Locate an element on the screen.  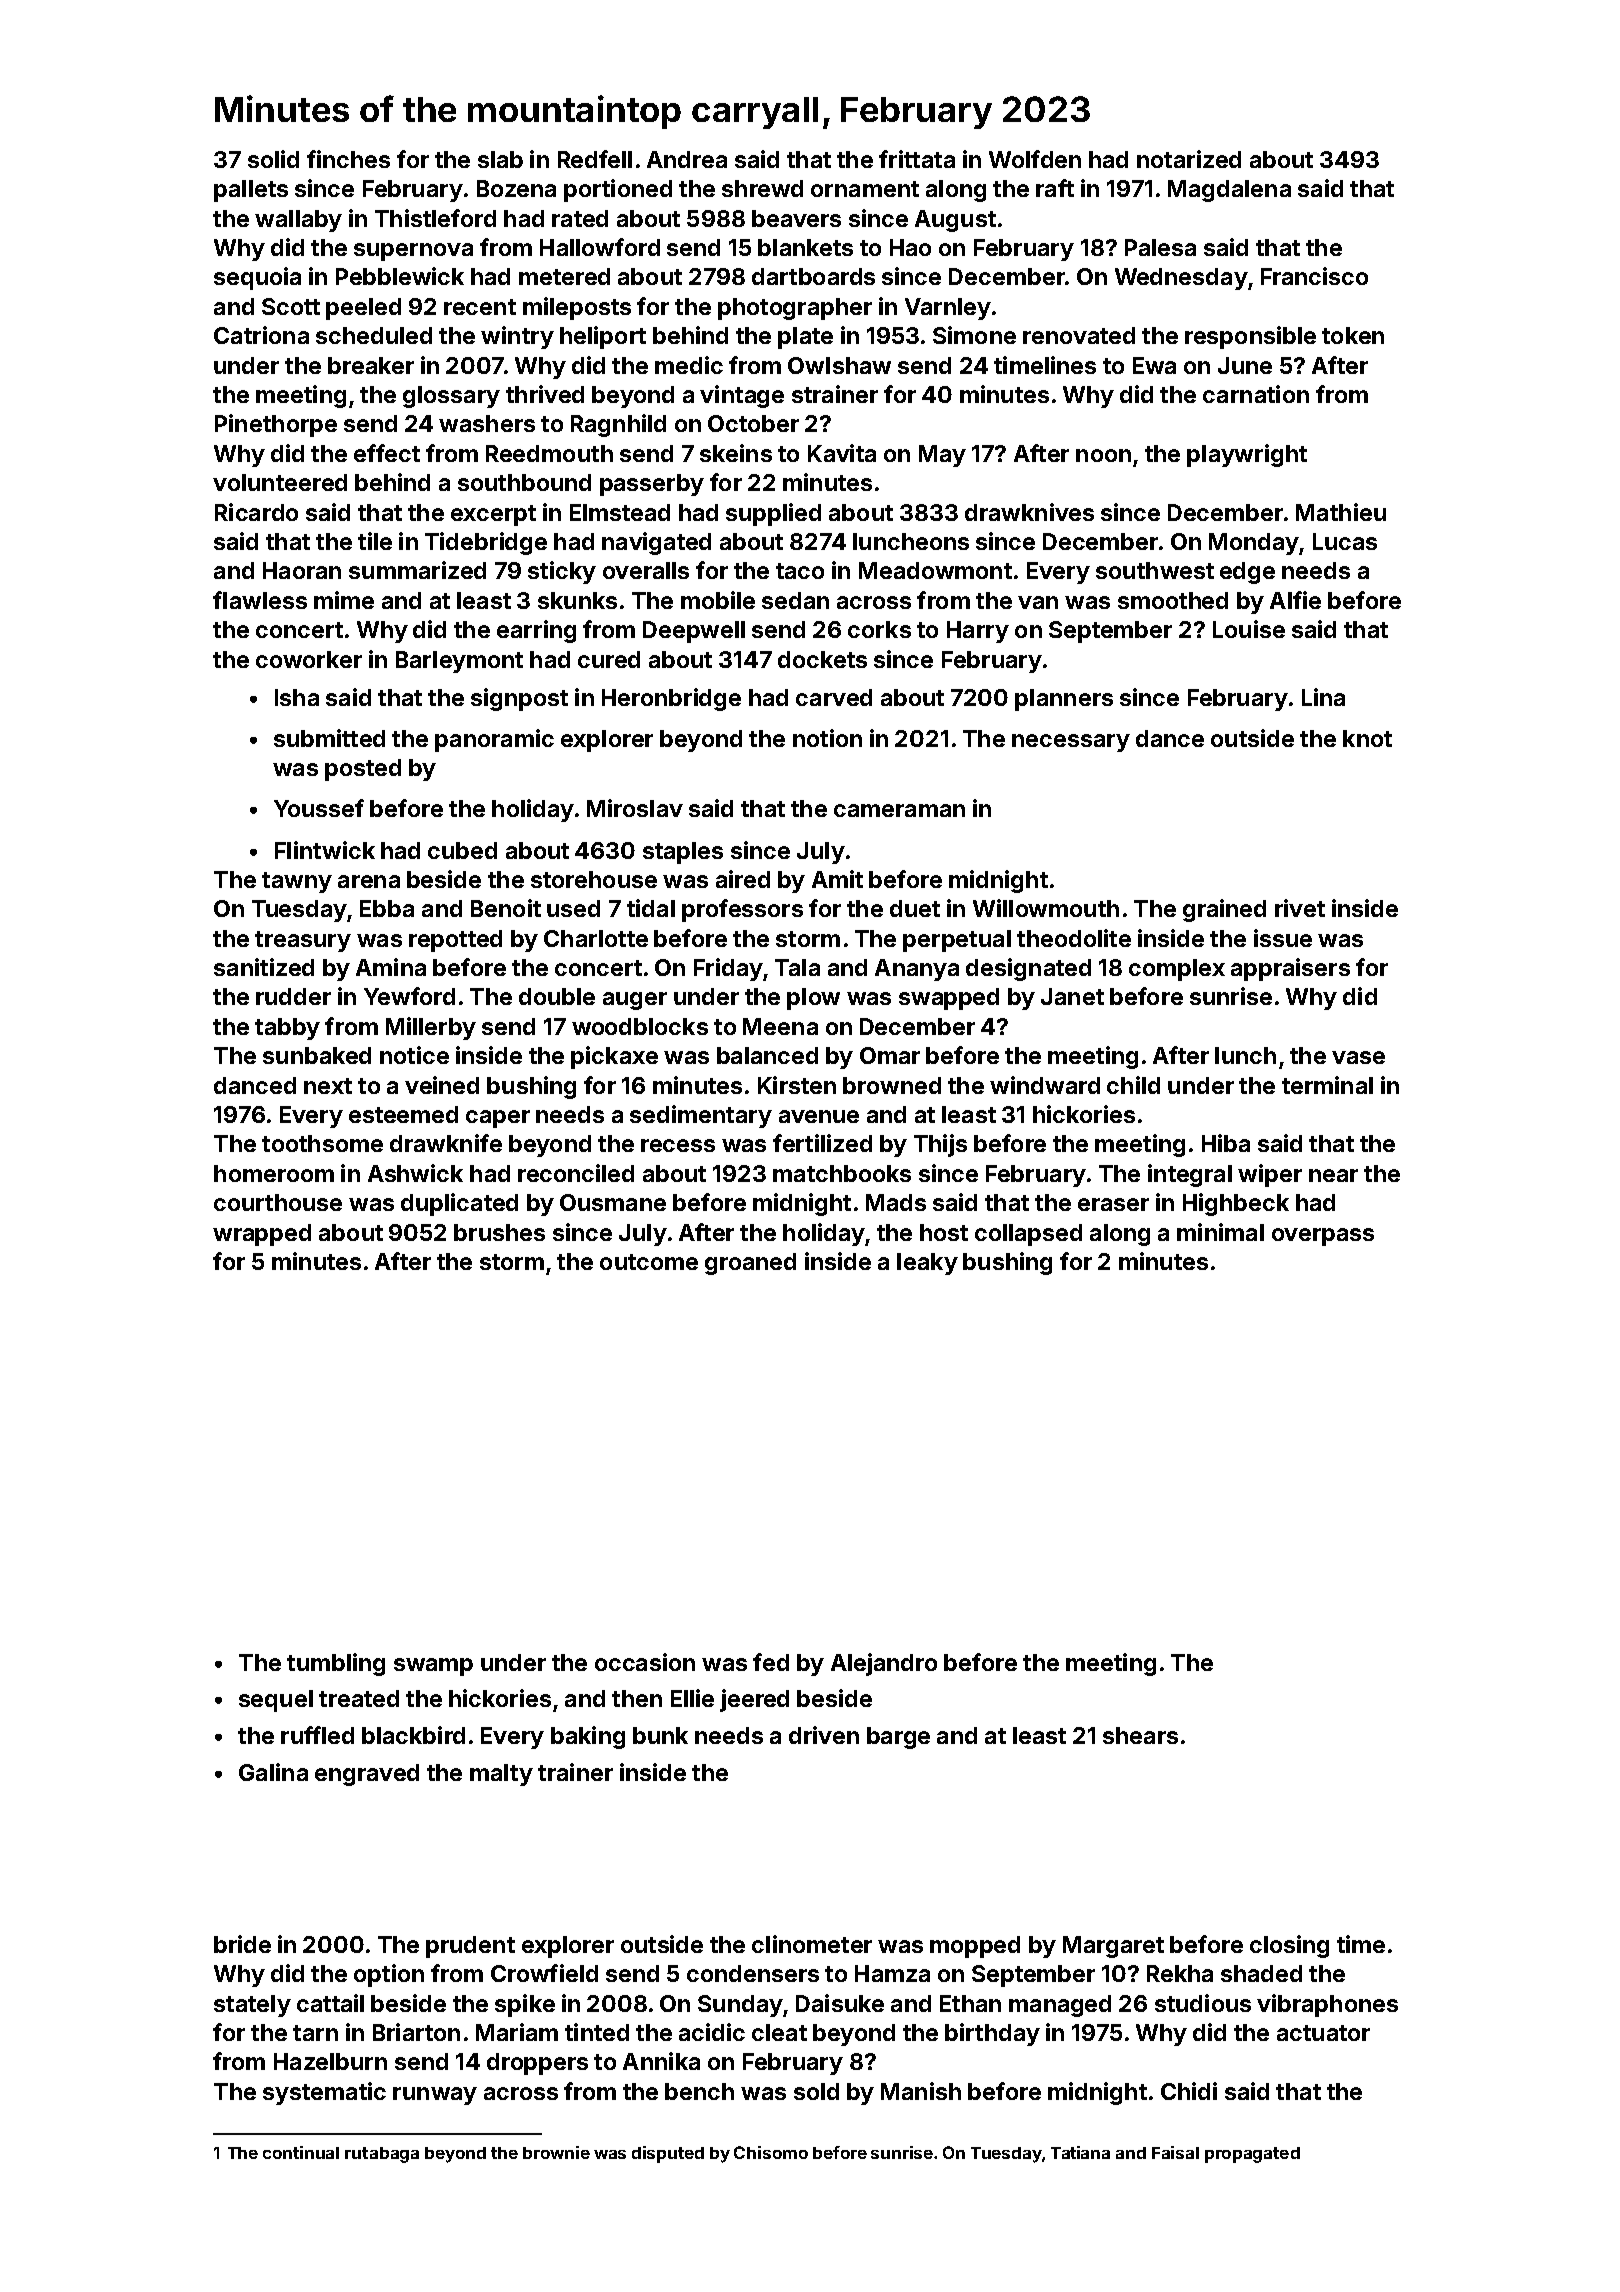
Crowfield is located at coordinates (544, 1973).
